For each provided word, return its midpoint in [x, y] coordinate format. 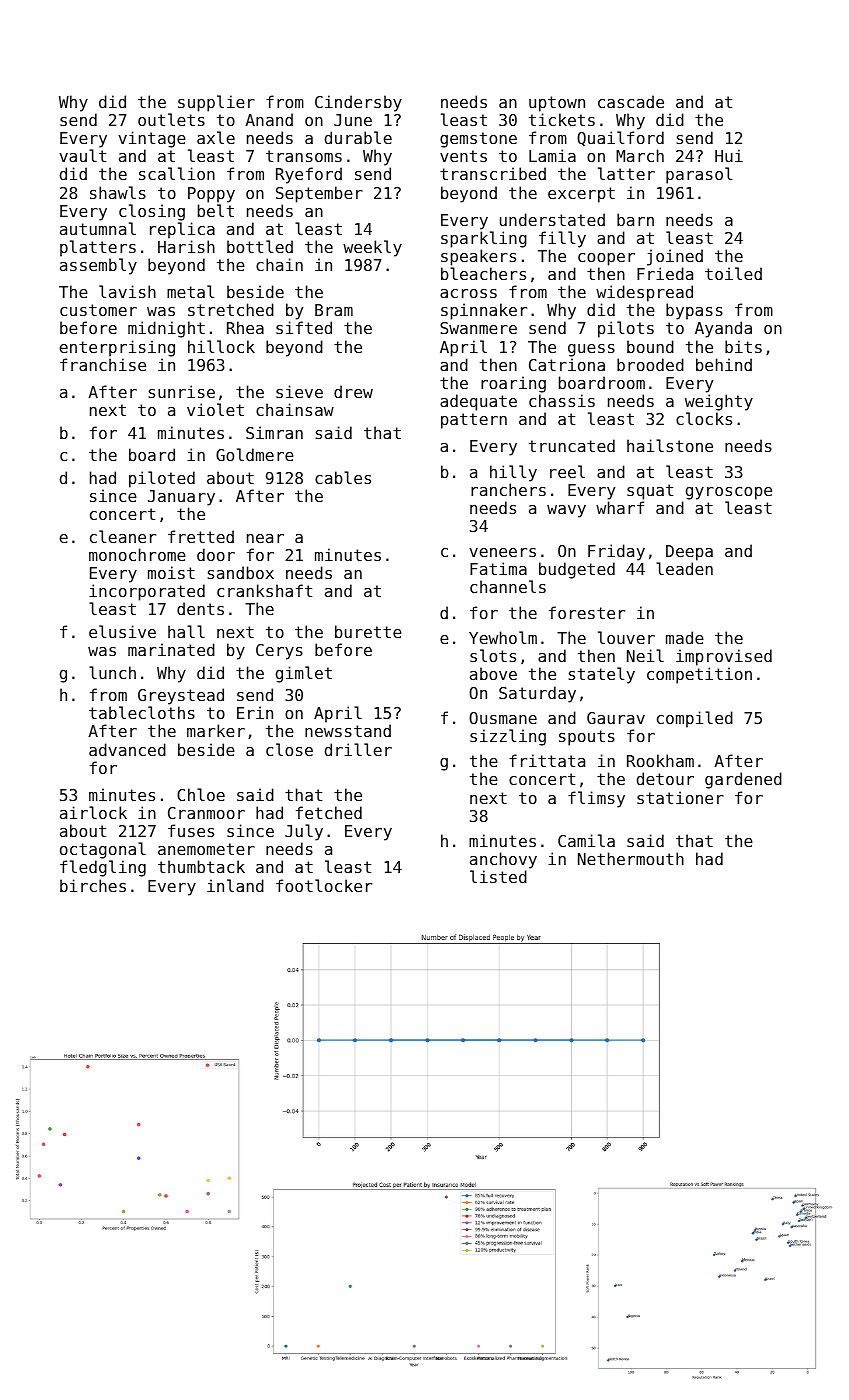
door [216, 554]
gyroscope [729, 493]
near [265, 538]
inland [235, 885]
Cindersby [358, 103]
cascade [631, 101]
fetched [329, 812]
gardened [743, 780]
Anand [269, 119]
